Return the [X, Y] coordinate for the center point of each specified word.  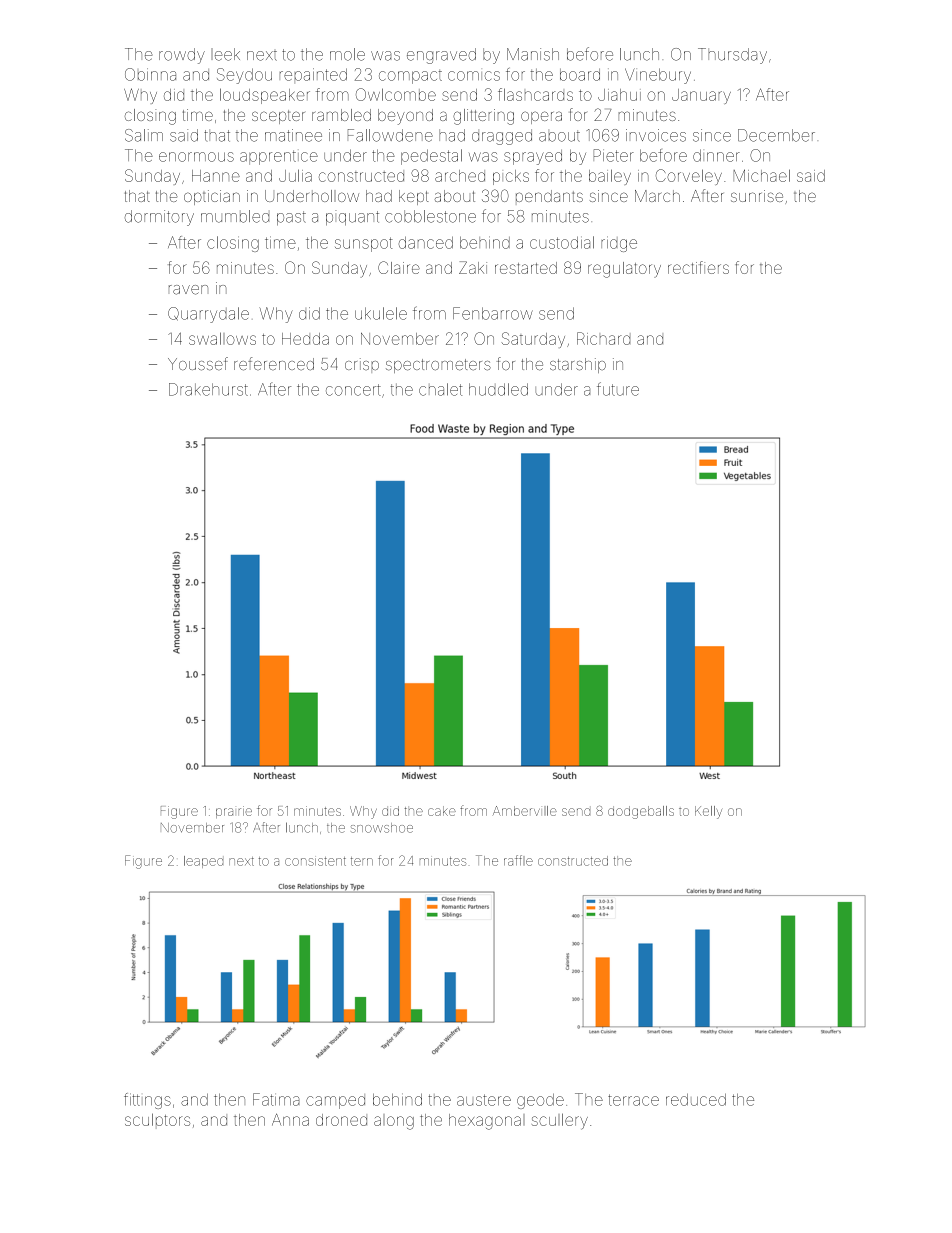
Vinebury [658, 76]
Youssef [198, 363]
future [618, 389]
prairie [234, 812]
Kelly [708, 812]
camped [335, 1102]
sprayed [533, 157]
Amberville [525, 811]
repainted [313, 74]
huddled [498, 389]
